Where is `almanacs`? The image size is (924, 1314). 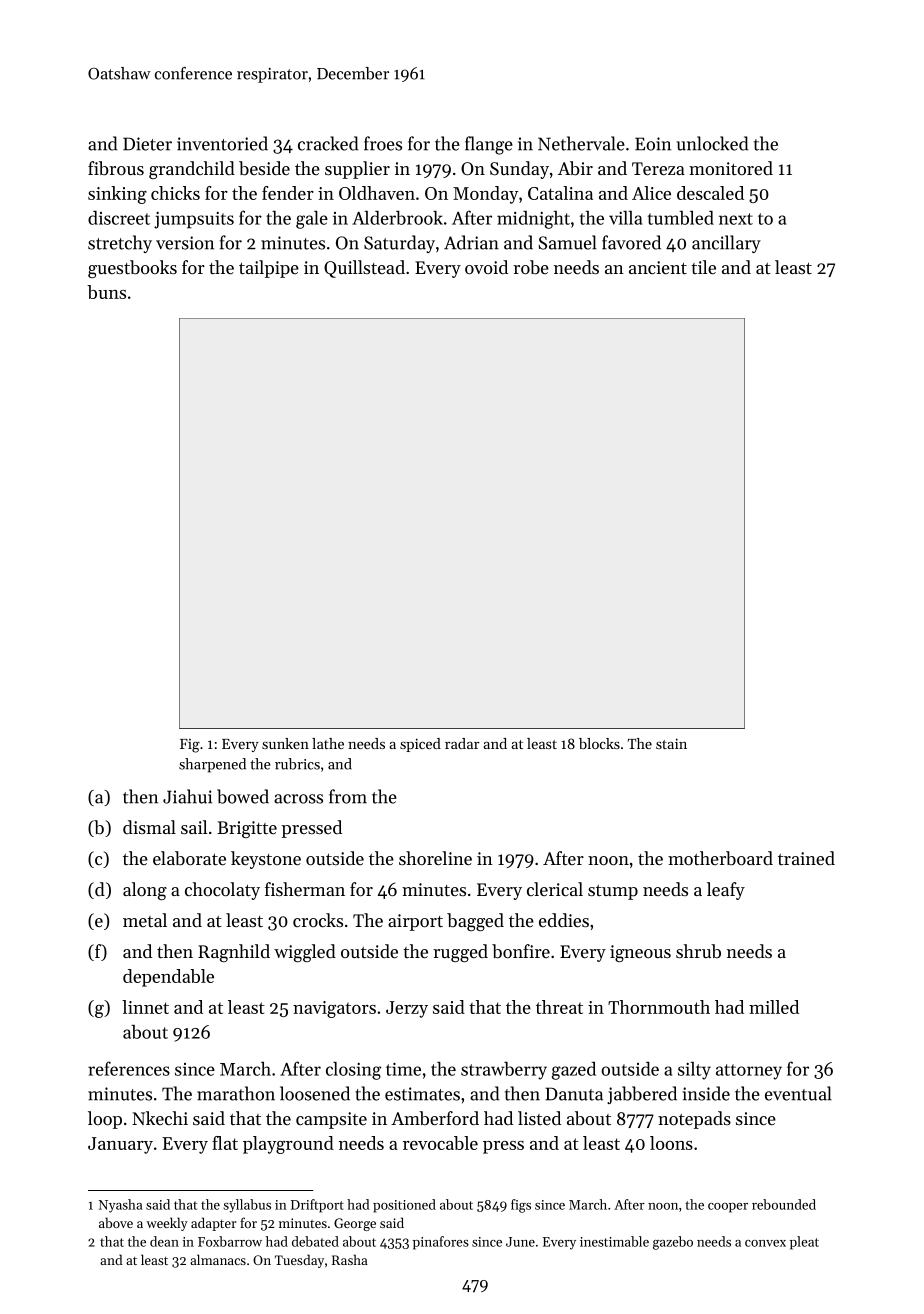 almanacs is located at coordinates (218, 1259).
